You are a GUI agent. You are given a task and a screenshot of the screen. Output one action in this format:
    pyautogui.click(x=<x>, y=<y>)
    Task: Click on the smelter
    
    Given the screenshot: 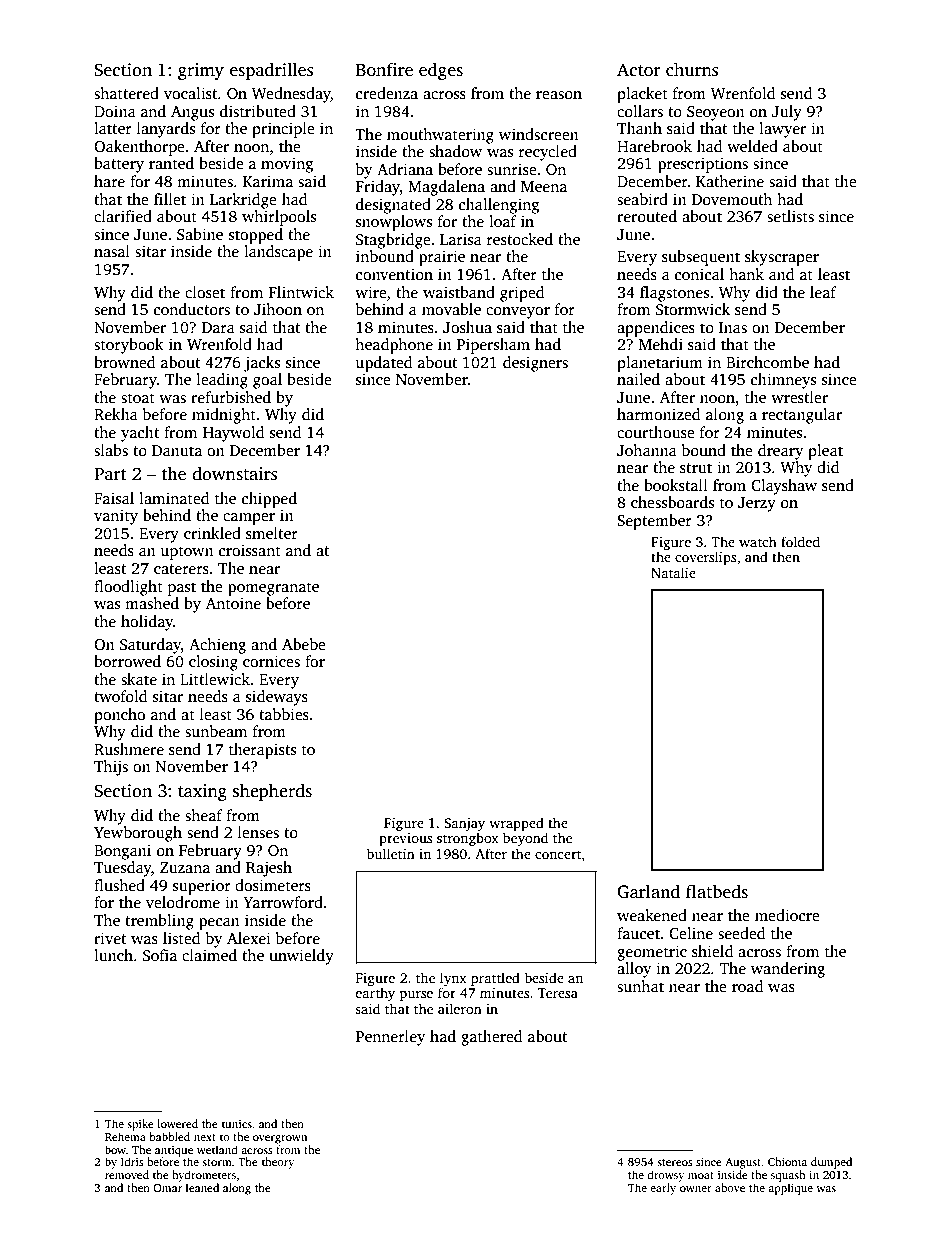 What is the action you would take?
    pyautogui.click(x=272, y=533)
